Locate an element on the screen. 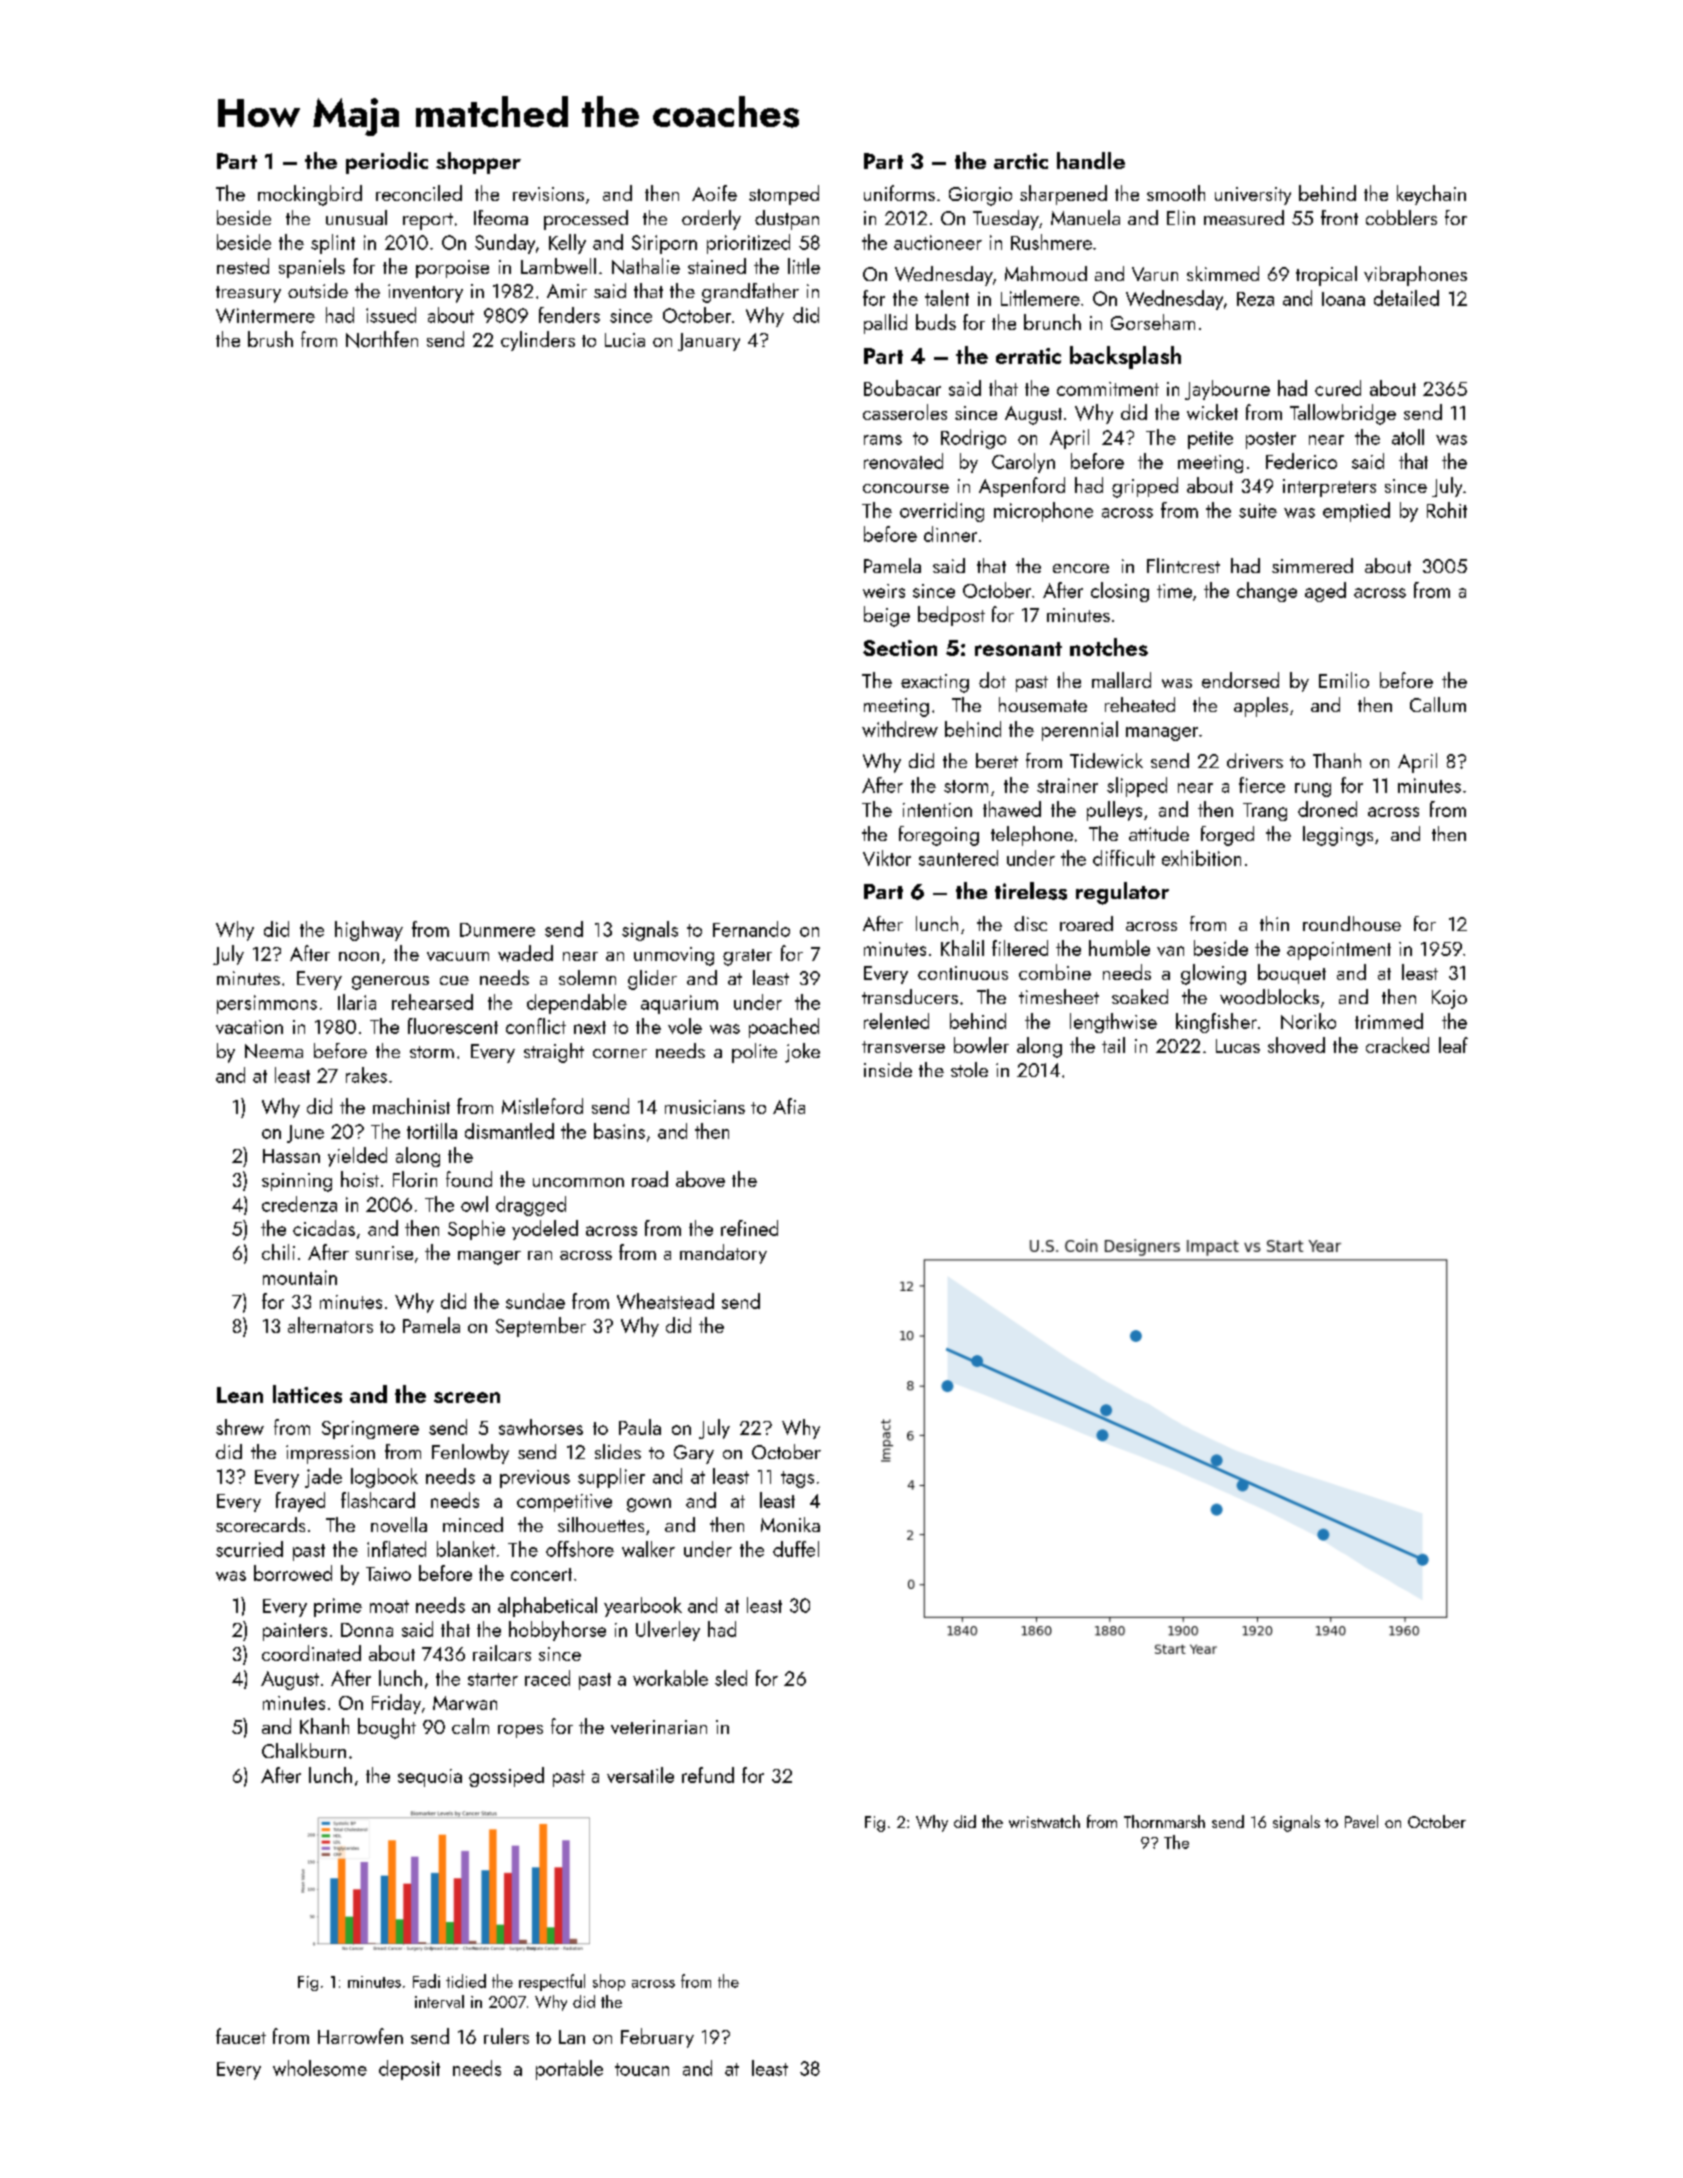  reconciled is located at coordinates (419, 193).
